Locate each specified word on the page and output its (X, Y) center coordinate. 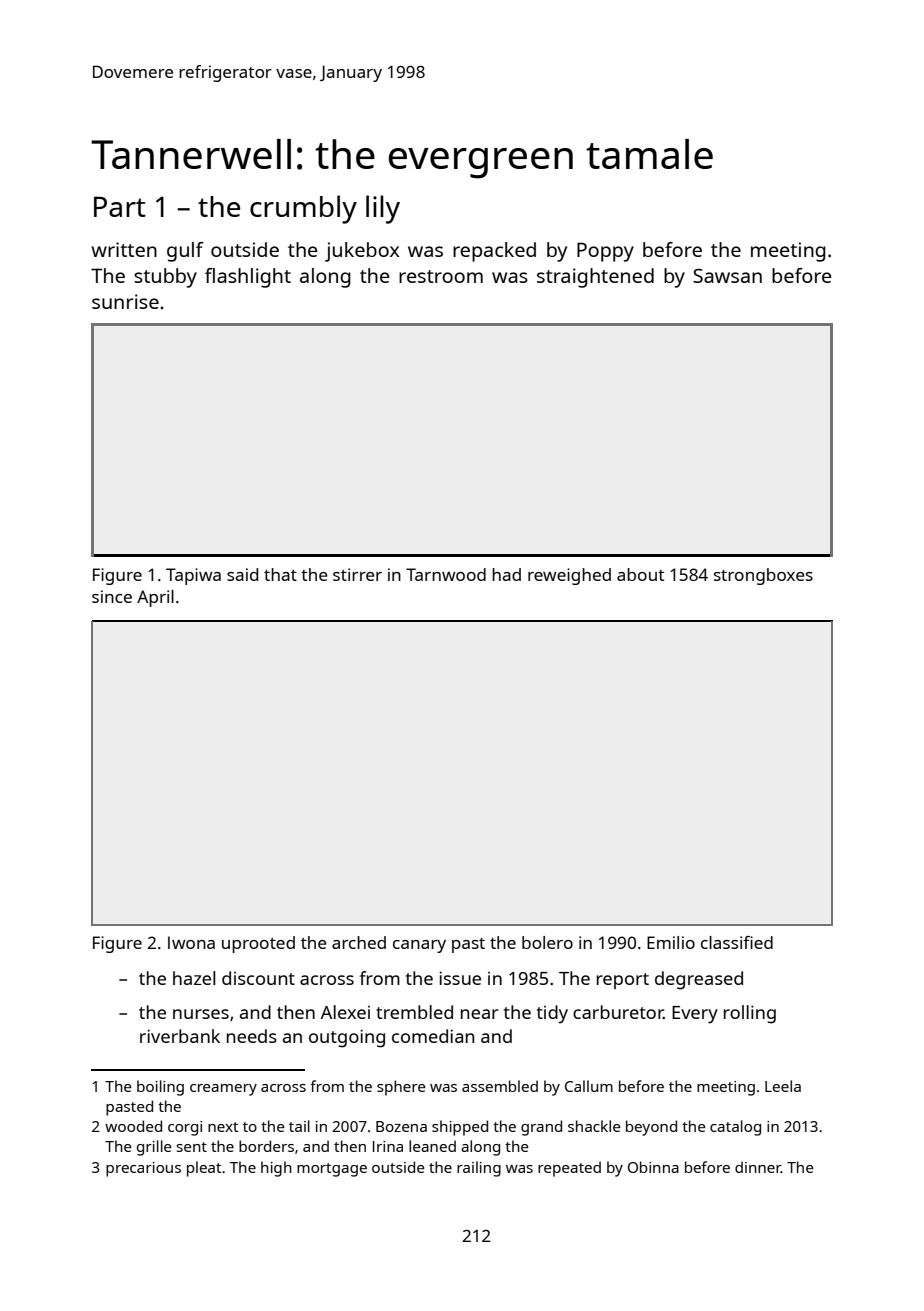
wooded (133, 1126)
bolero (547, 942)
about (640, 574)
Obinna (653, 1167)
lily (383, 209)
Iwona (191, 942)
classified (737, 942)
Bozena (401, 1126)
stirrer (357, 574)
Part (120, 206)
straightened (595, 278)
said (242, 574)
